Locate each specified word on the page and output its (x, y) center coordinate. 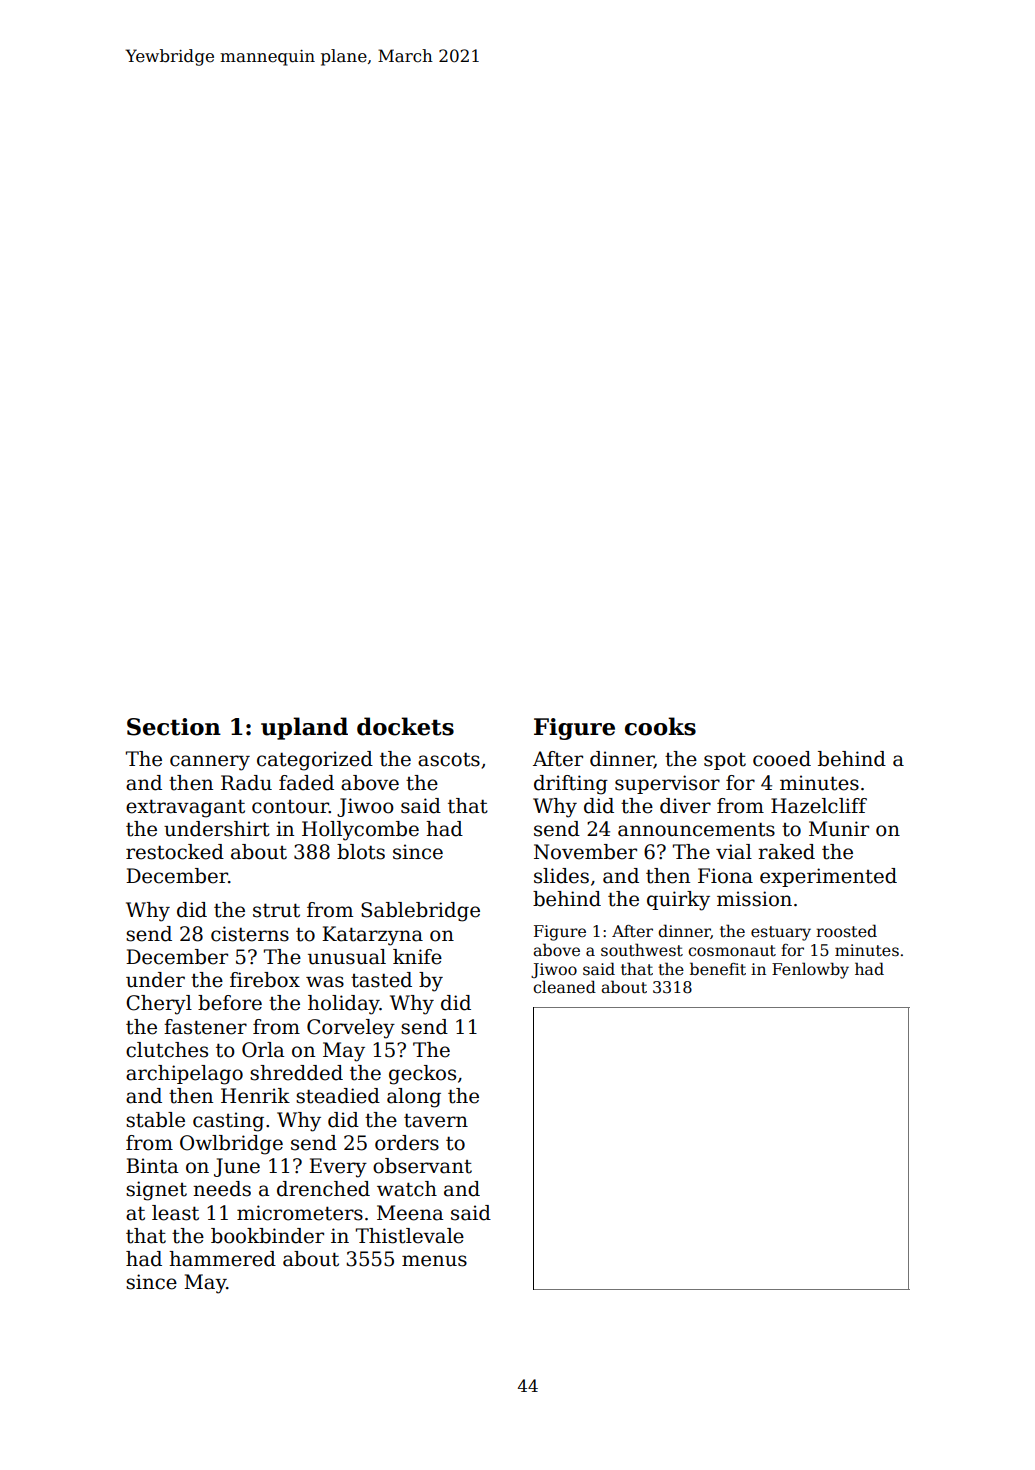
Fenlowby (810, 970)
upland (304, 728)
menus (434, 1261)
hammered (222, 1259)
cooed (782, 759)
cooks (660, 726)
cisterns (250, 934)
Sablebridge (420, 912)
